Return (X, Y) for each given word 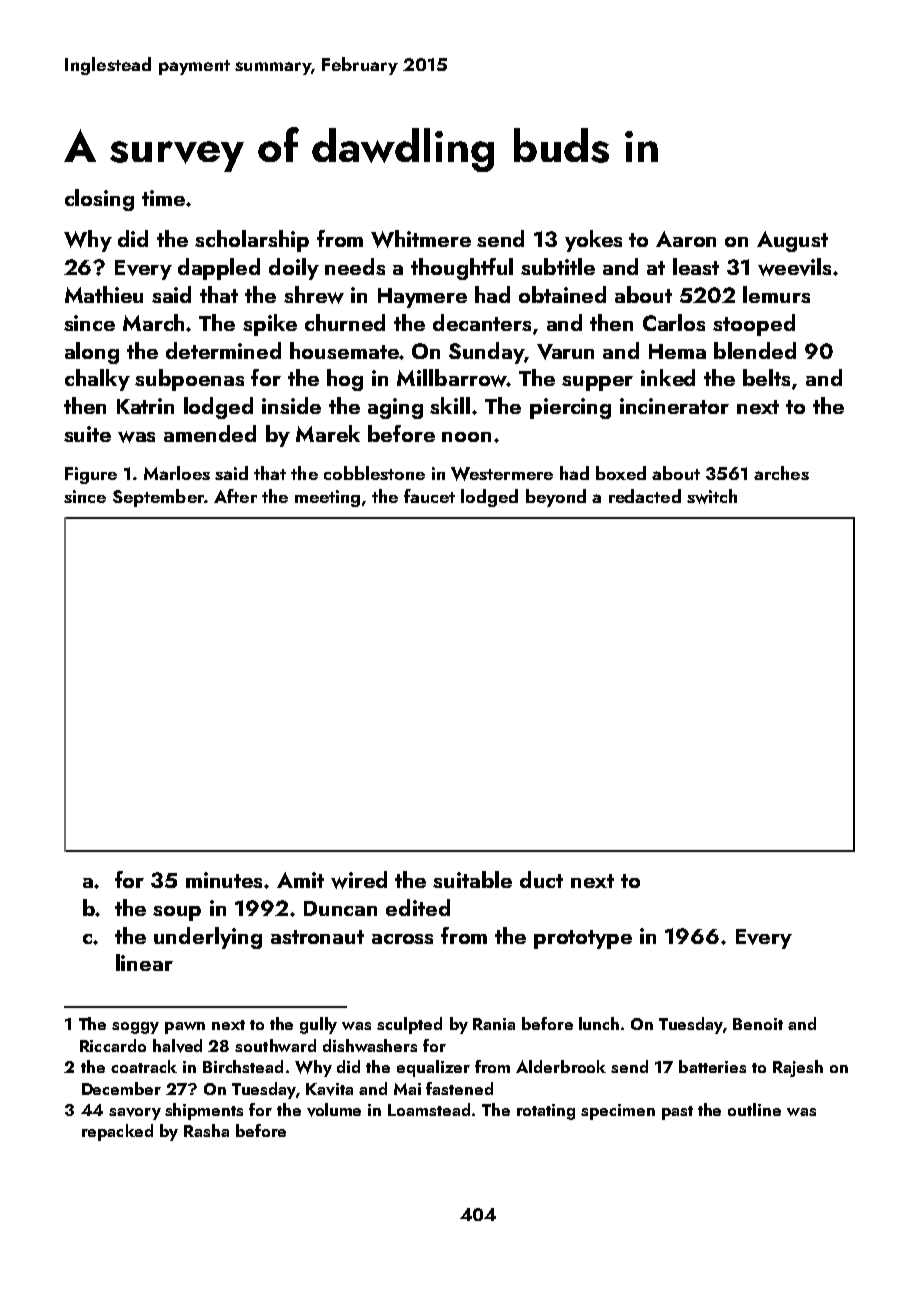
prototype (583, 939)
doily (294, 269)
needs (355, 266)
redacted (645, 496)
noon (466, 437)
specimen (618, 1112)
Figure (91, 475)
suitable (472, 879)
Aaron (686, 239)
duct (541, 879)
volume (334, 1110)
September (158, 498)
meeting (327, 498)
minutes (225, 880)
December (121, 1088)
